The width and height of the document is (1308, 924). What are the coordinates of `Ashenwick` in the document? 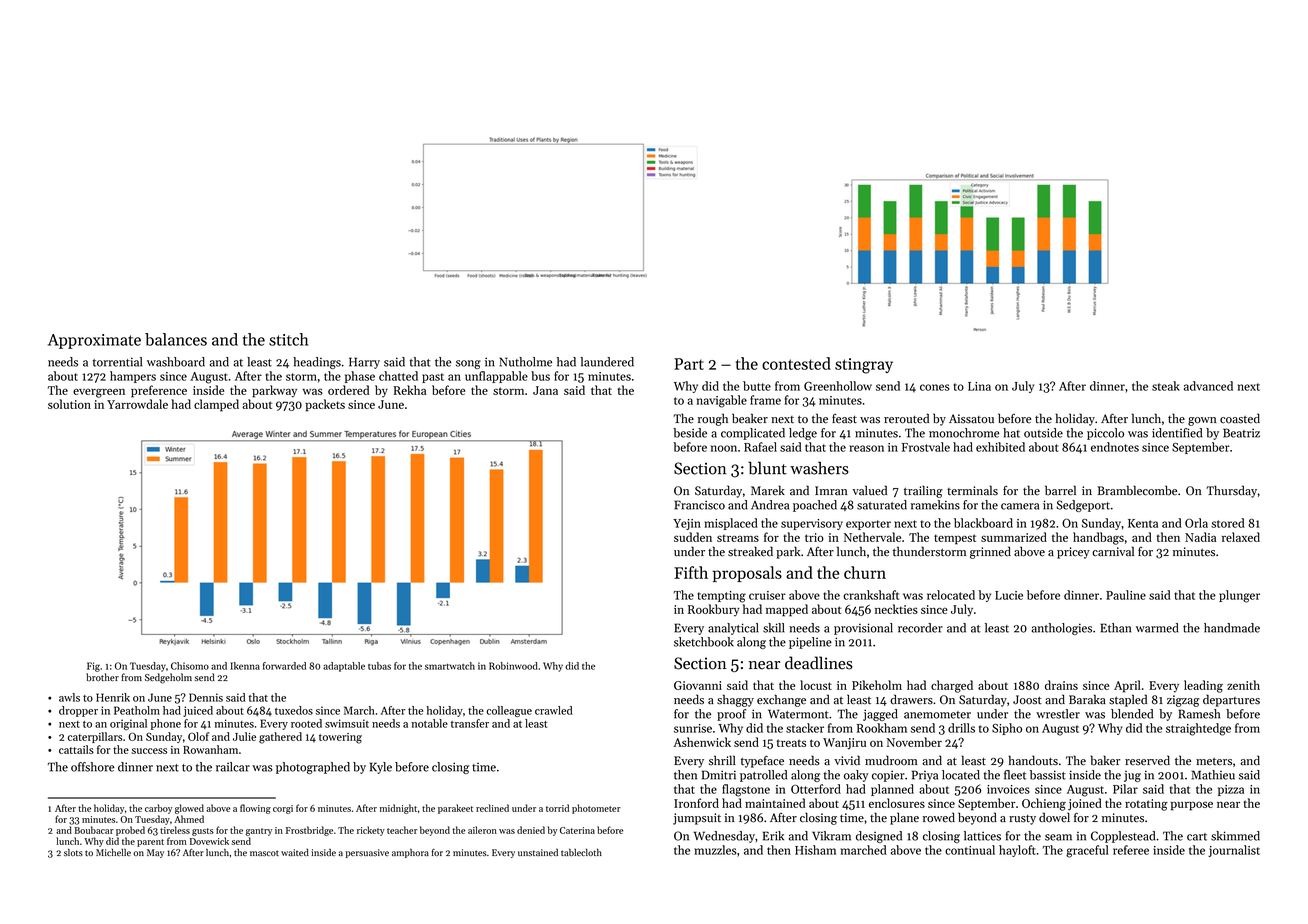 It's located at (702, 742).
